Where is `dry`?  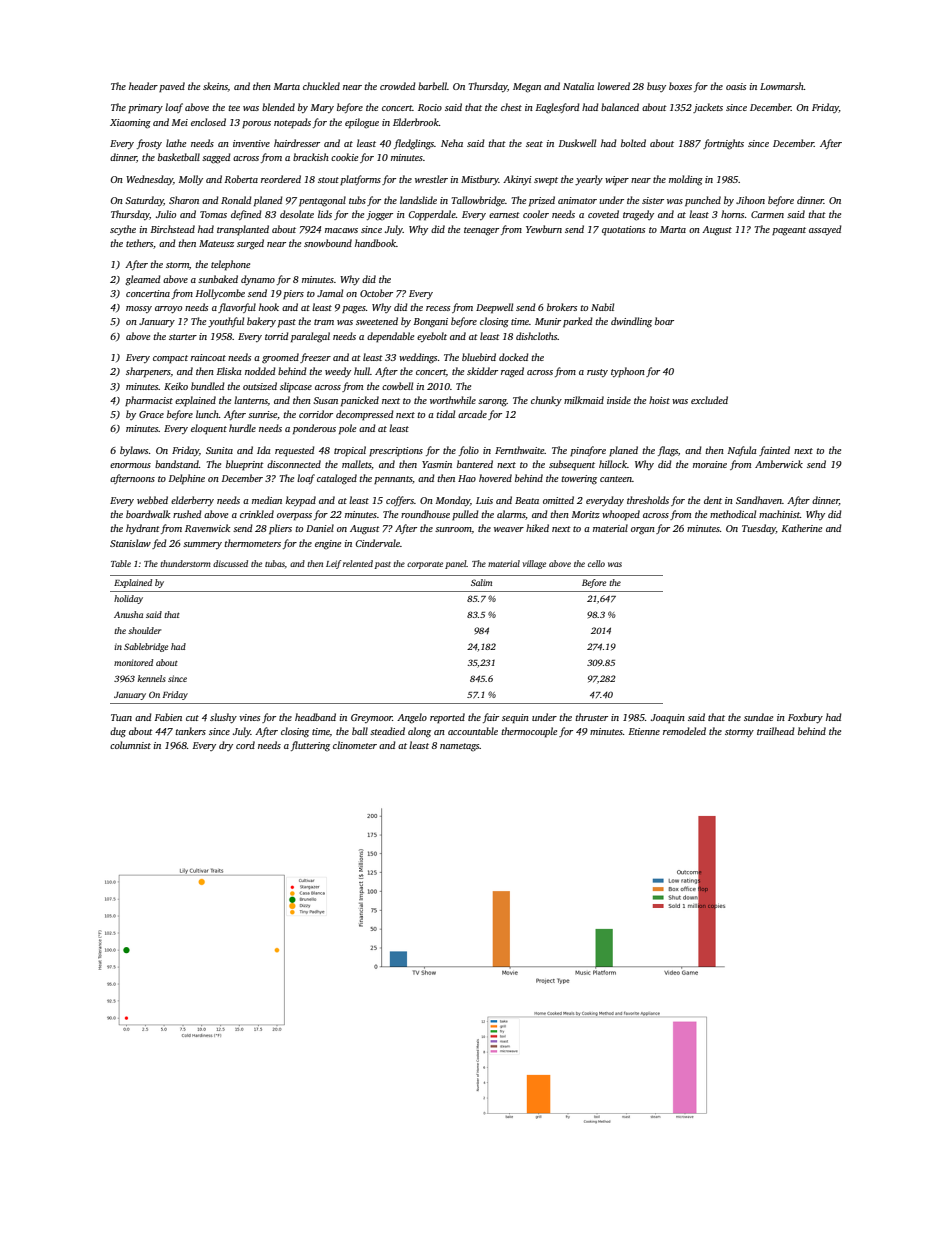 dry is located at coordinates (226, 746).
